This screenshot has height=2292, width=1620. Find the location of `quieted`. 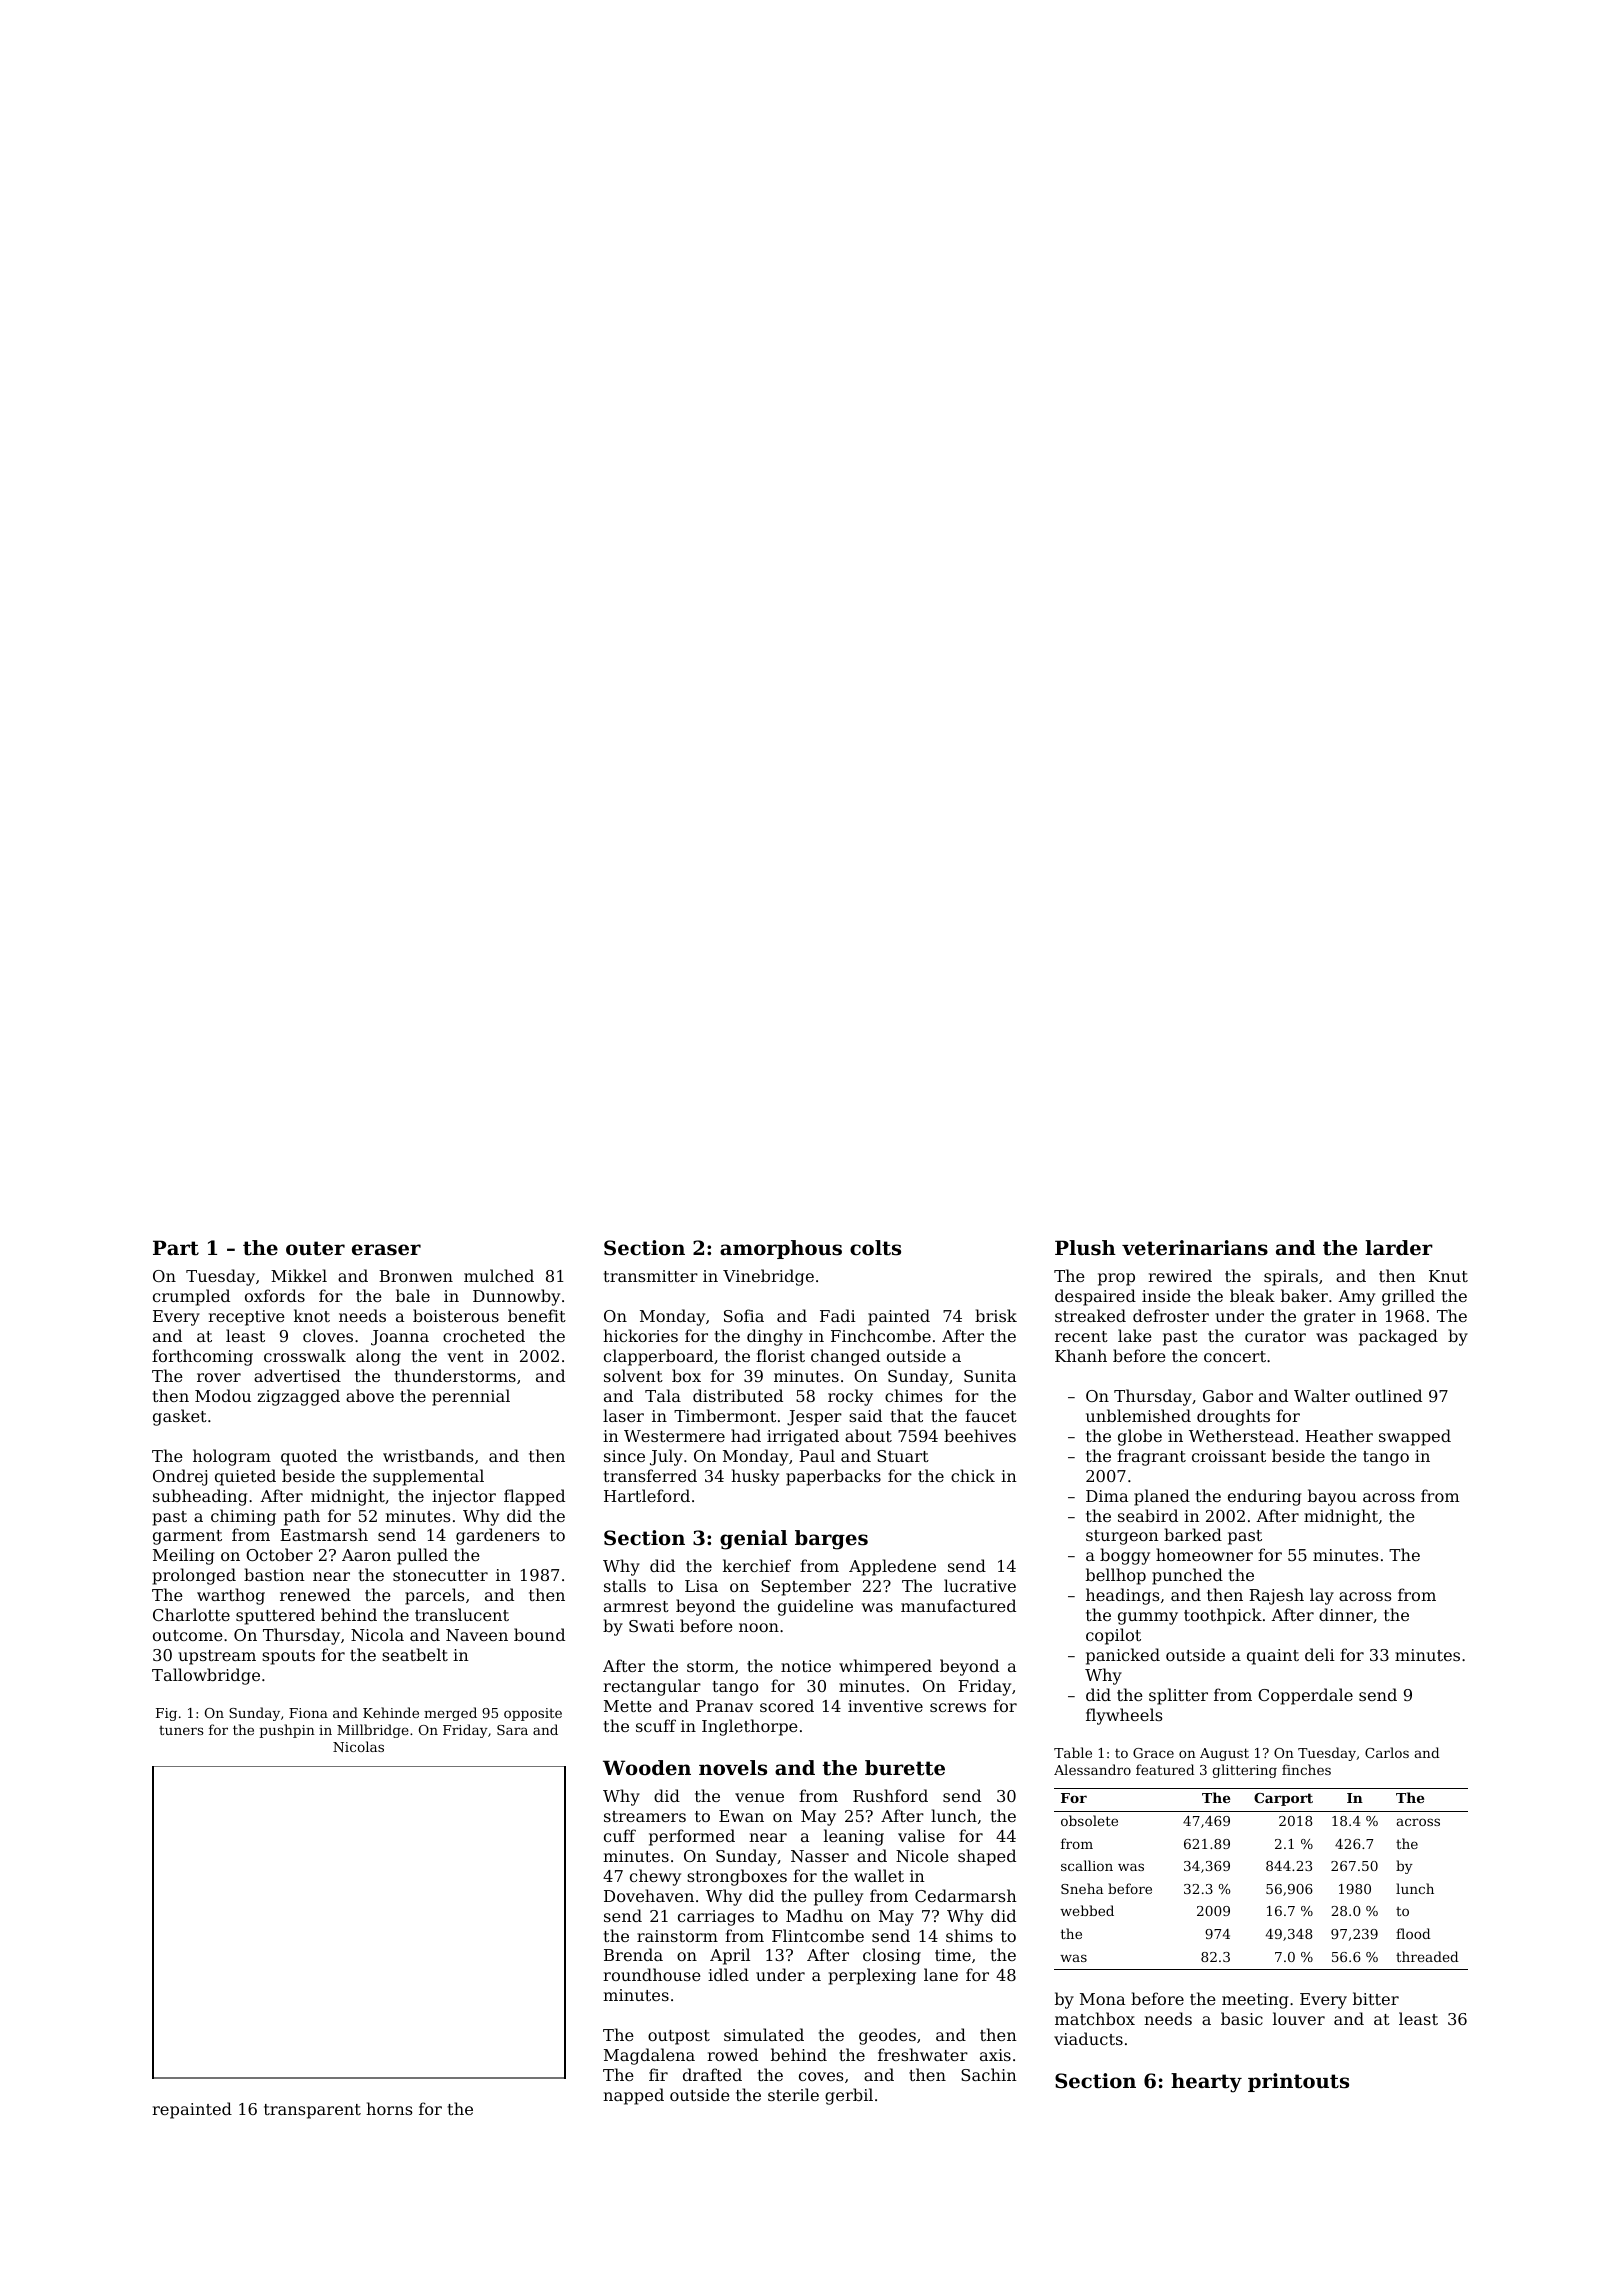

quieted is located at coordinates (245, 1477).
